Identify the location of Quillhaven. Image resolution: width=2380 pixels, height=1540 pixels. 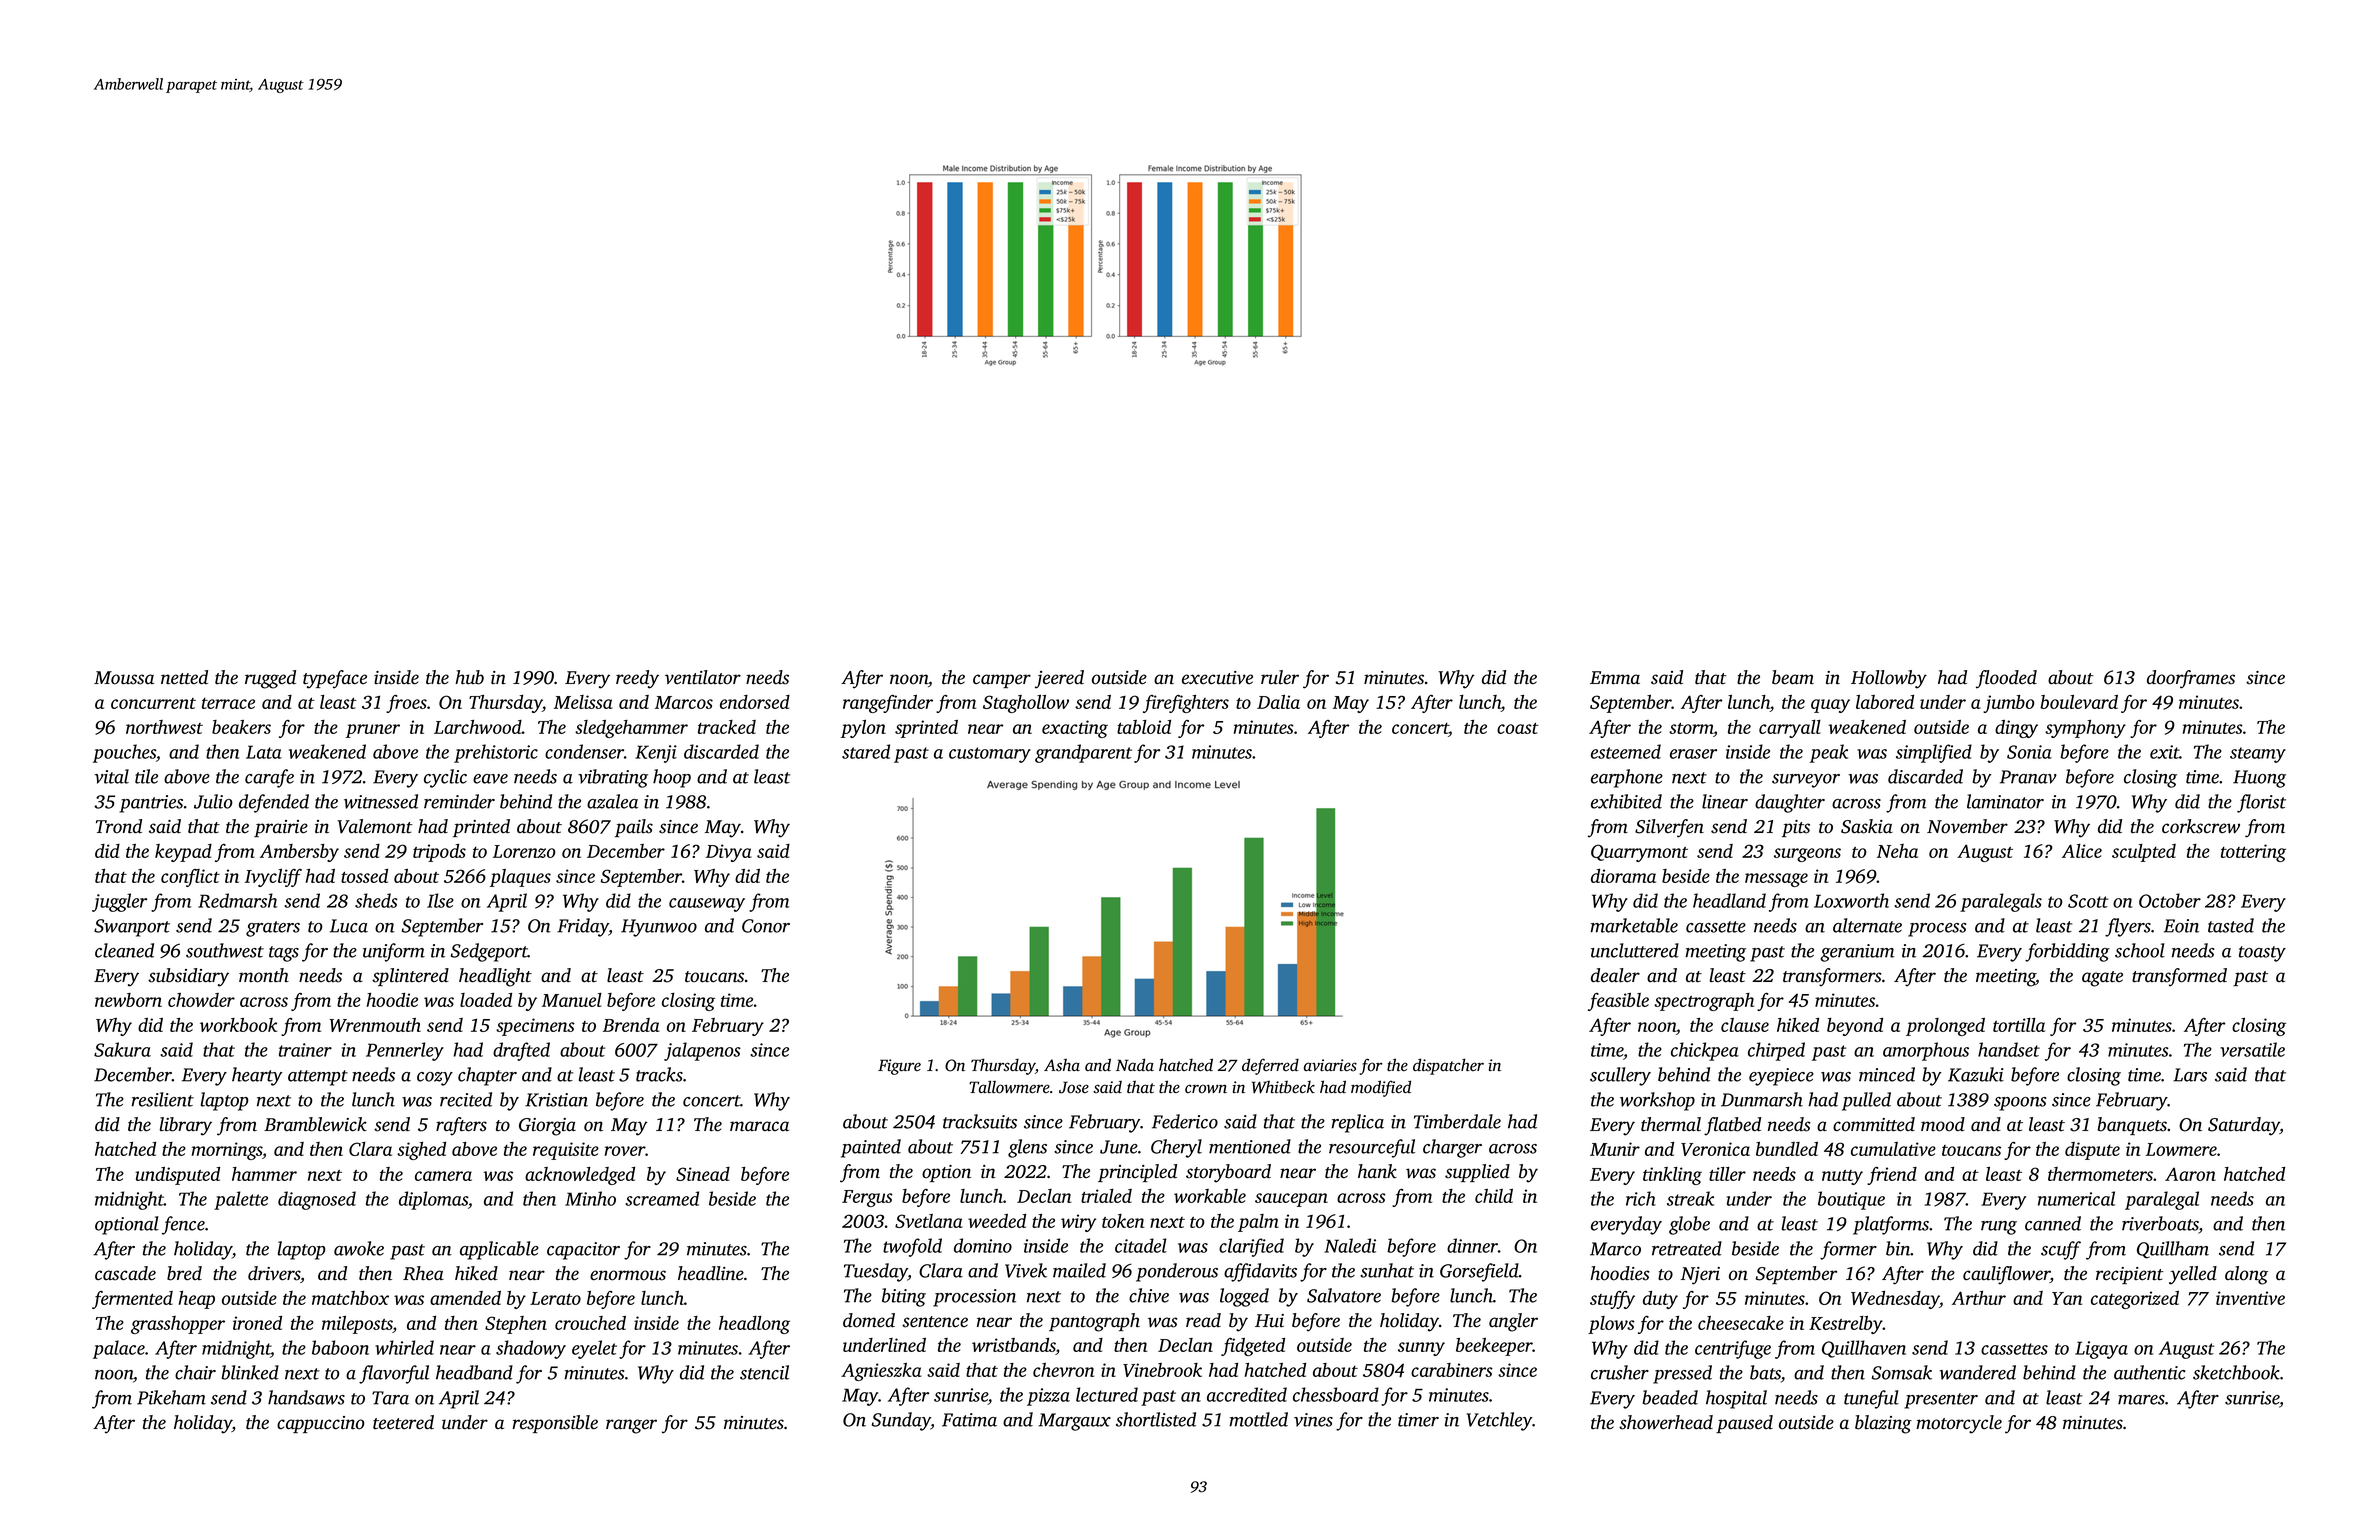
(1864, 1349).
